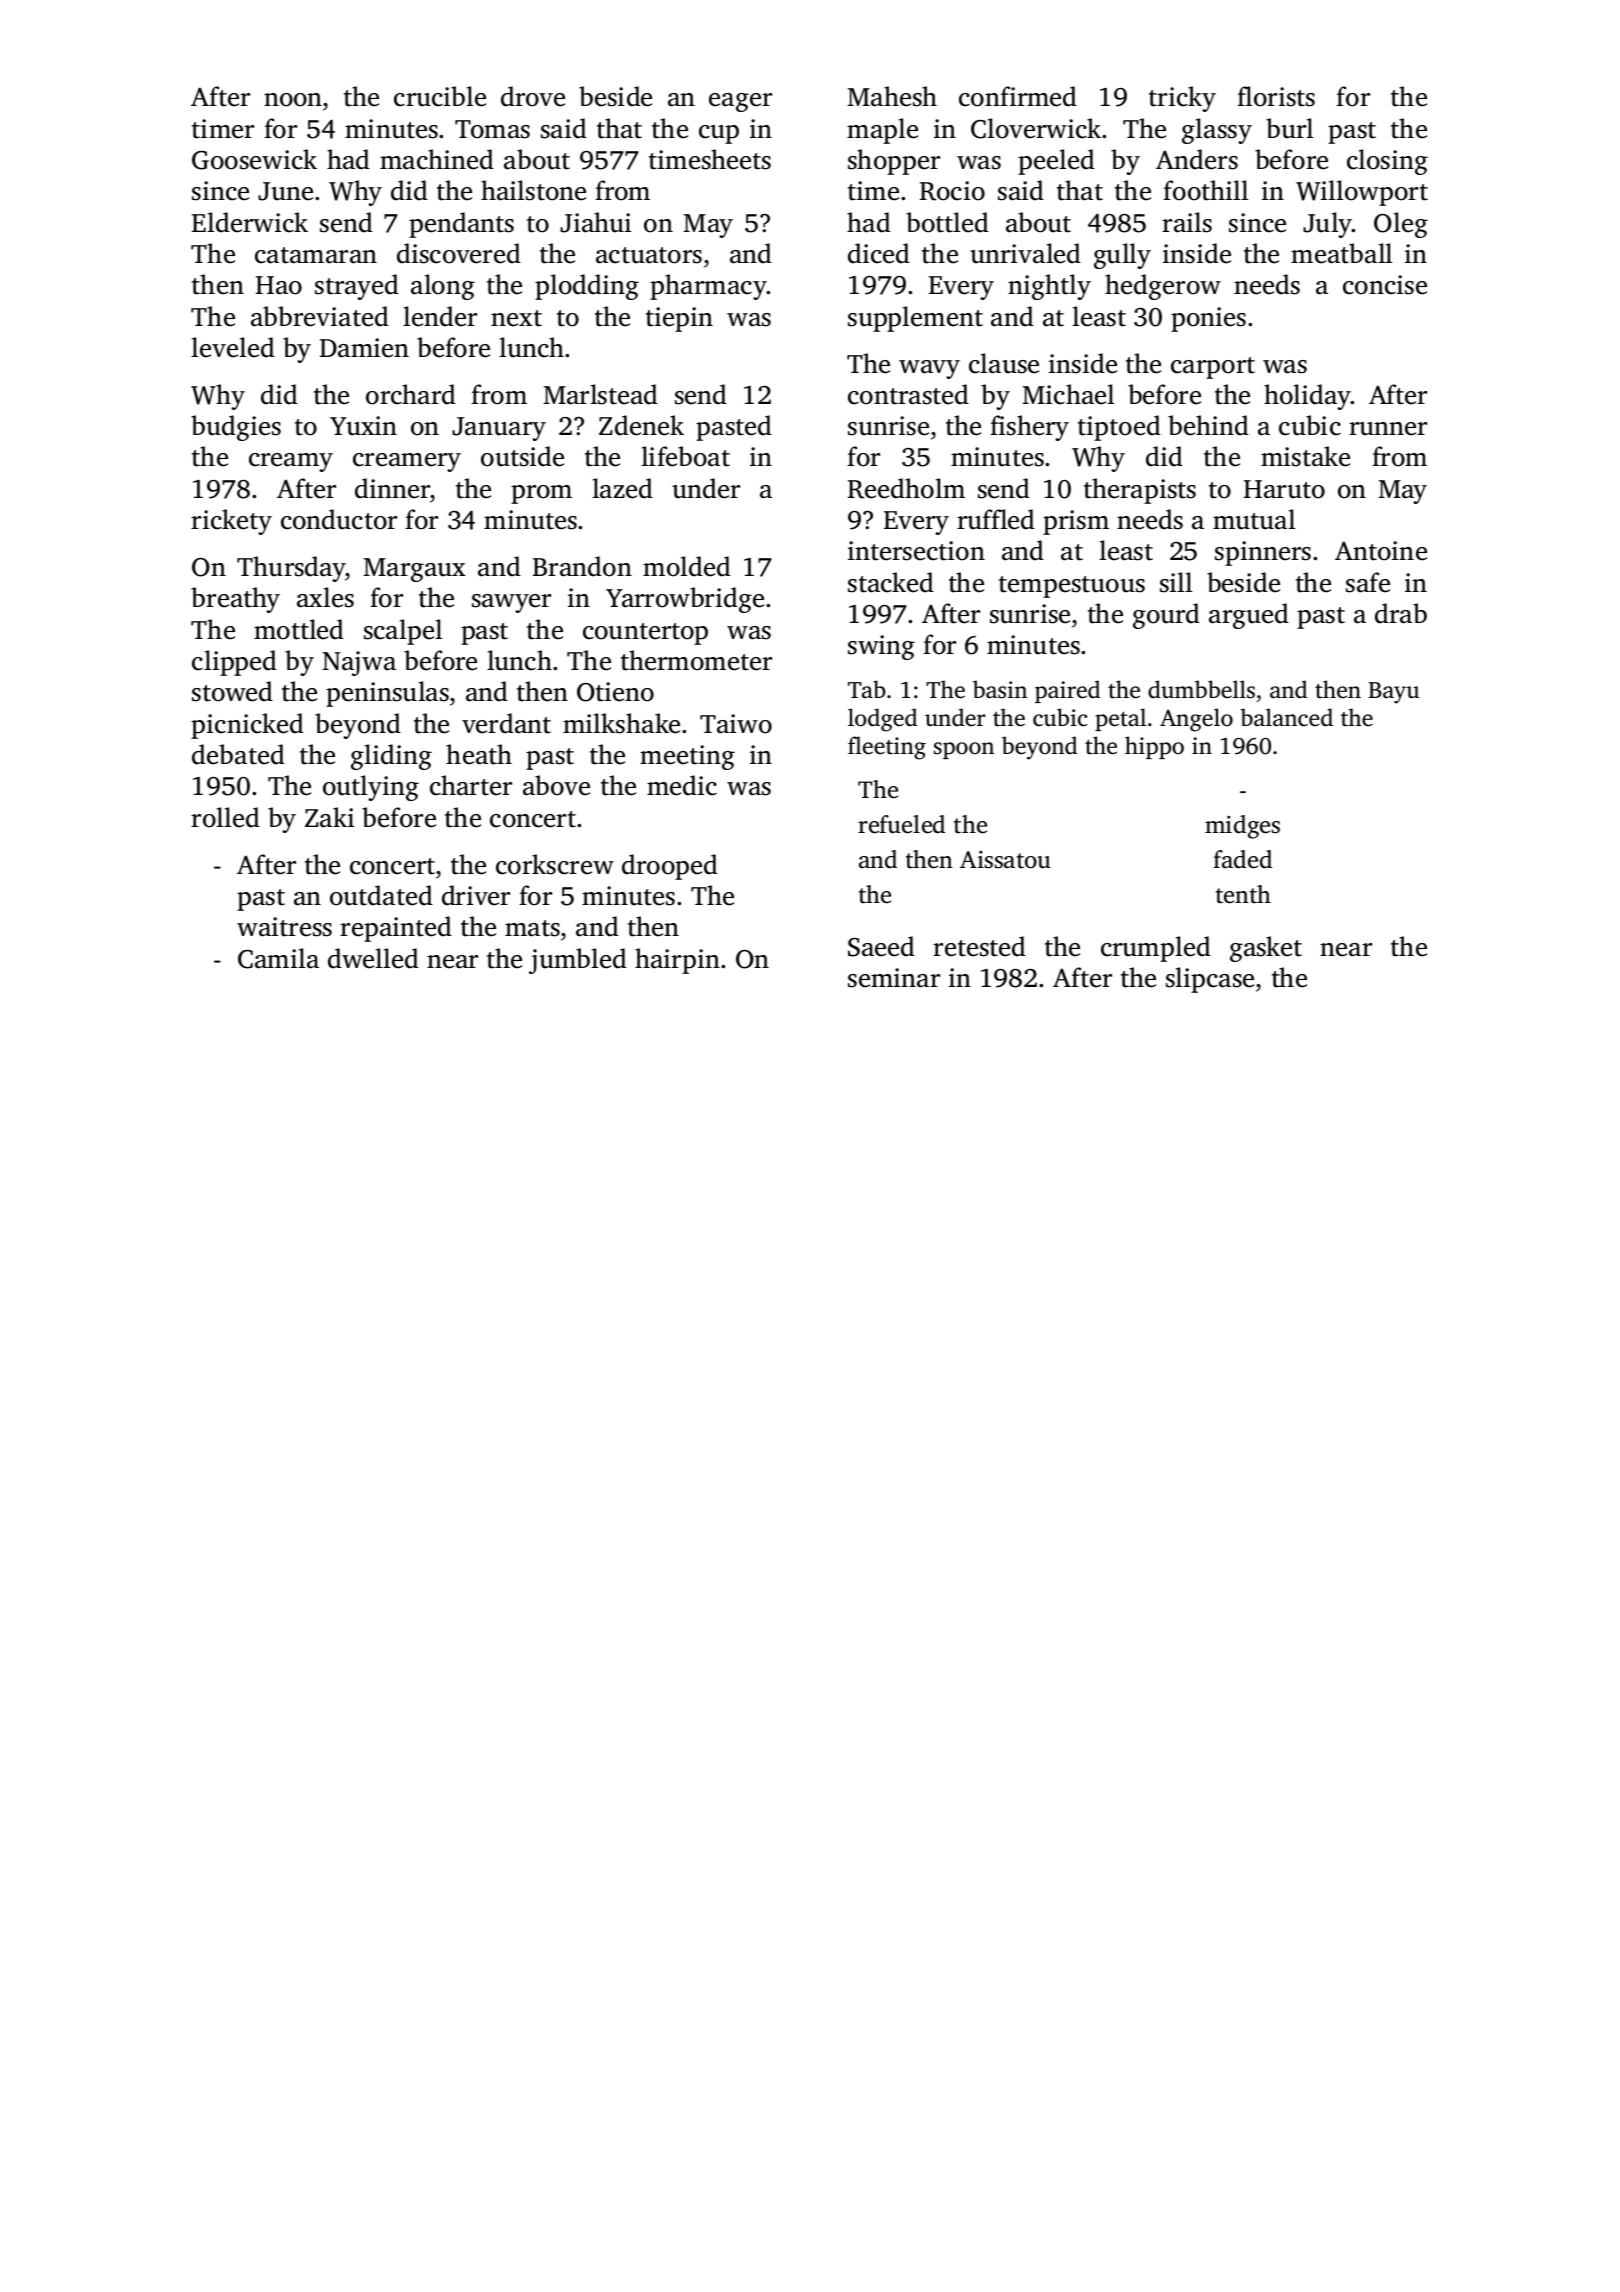 The width and height of the screenshot is (1620, 2292). What do you see at coordinates (906, 488) in the screenshot?
I see `Reedholm` at bounding box center [906, 488].
